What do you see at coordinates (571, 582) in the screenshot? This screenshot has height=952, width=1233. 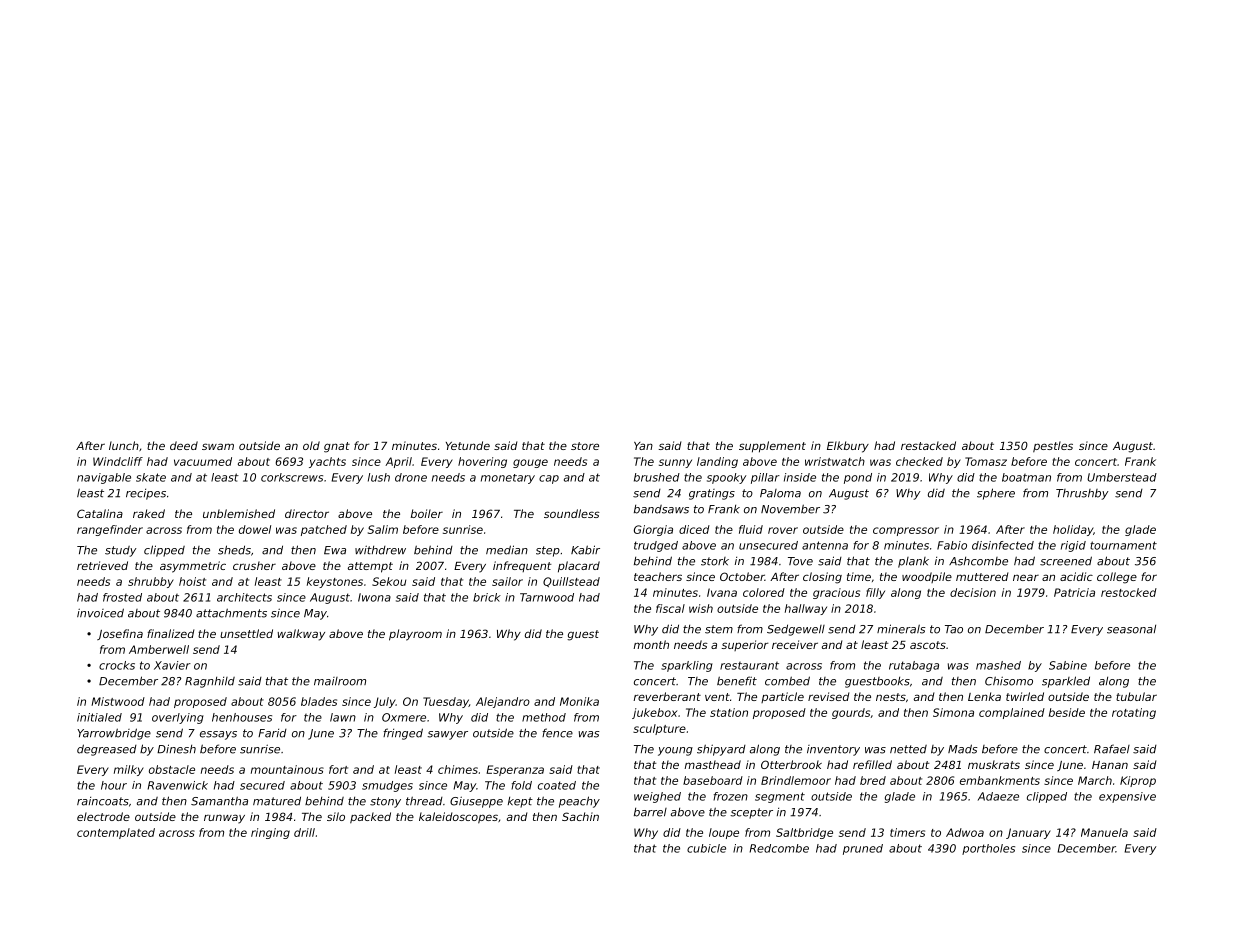 I see `Quillstead` at bounding box center [571, 582].
